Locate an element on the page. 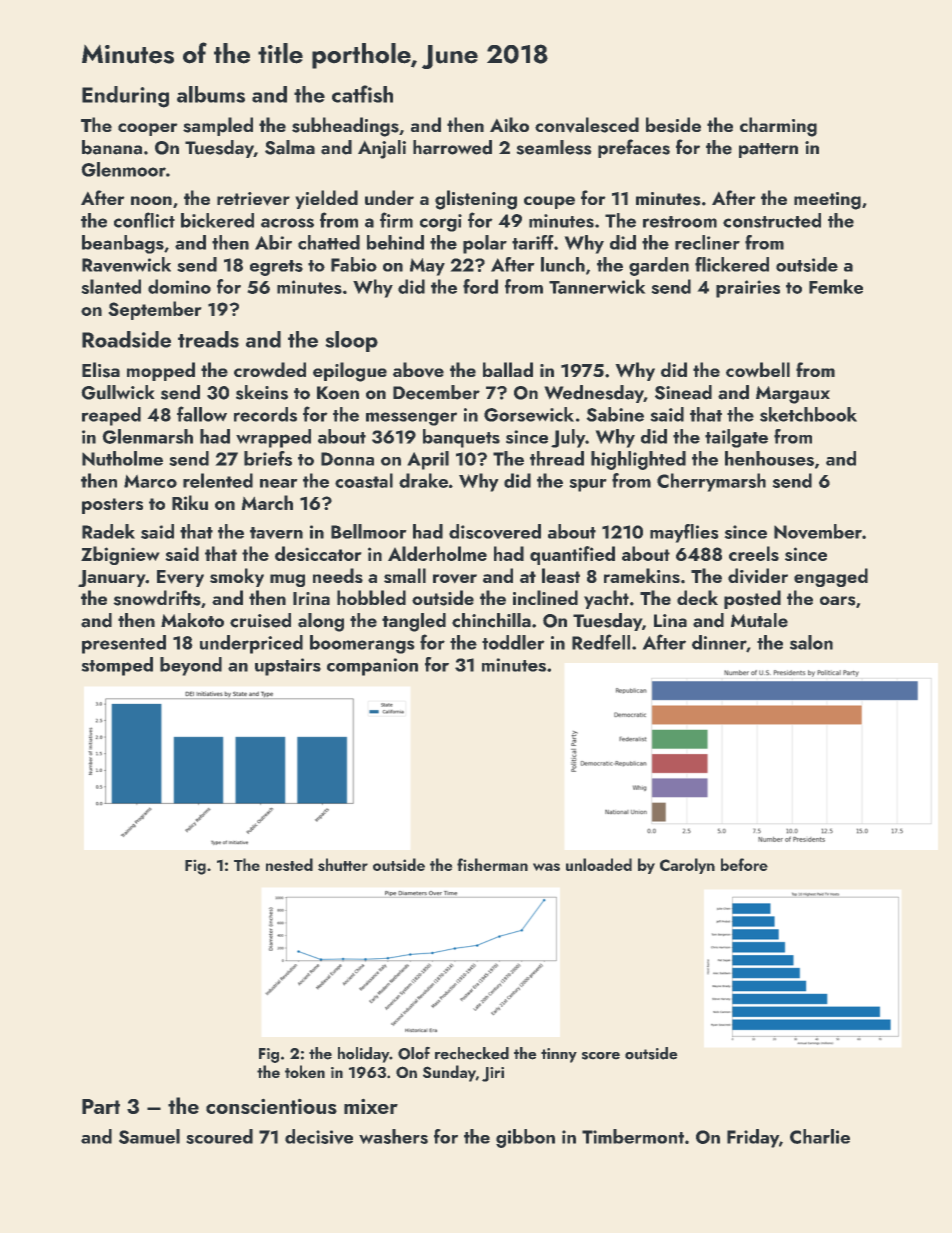 Image resolution: width=952 pixels, height=1233 pixels. Every is located at coordinates (180, 578).
